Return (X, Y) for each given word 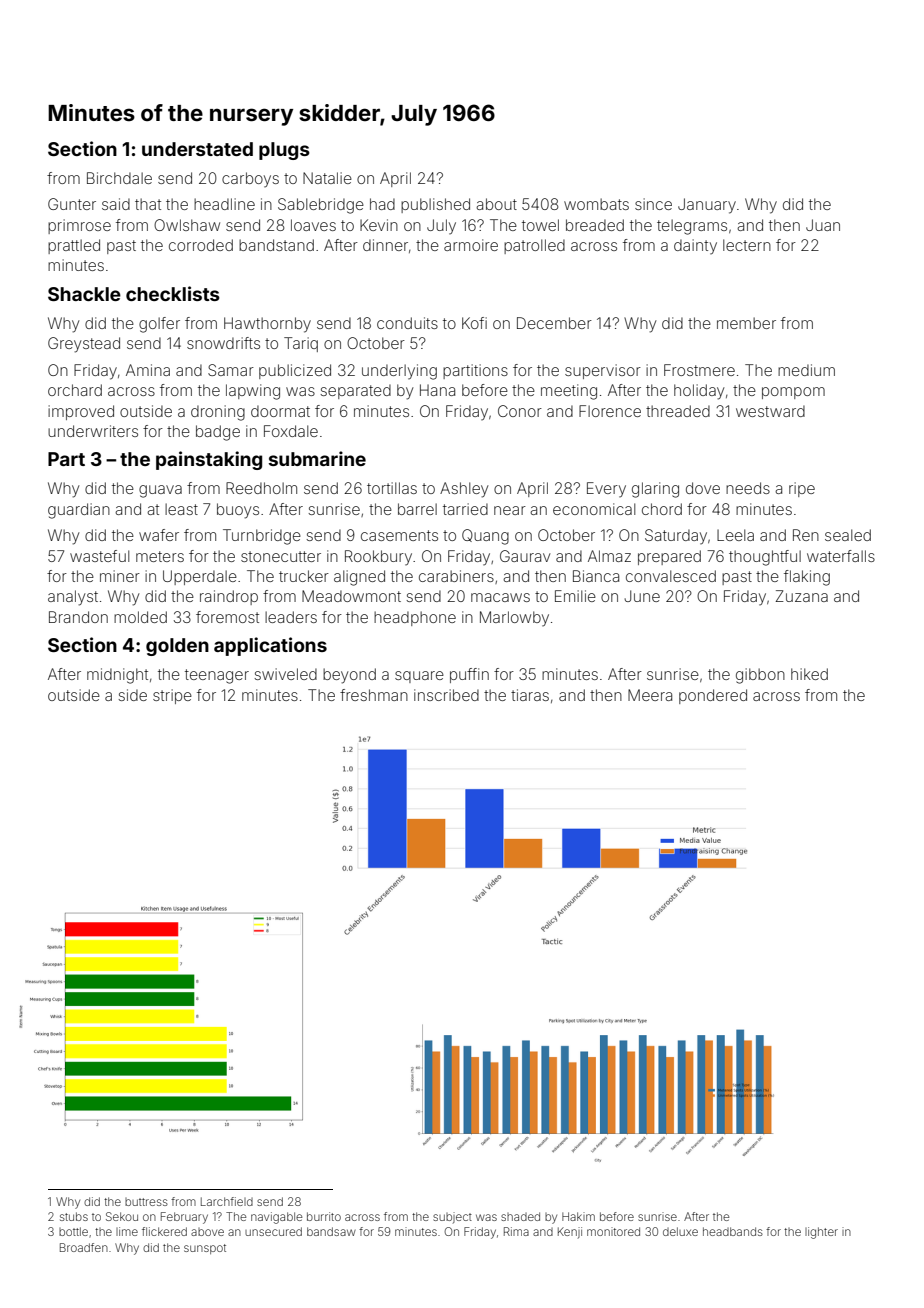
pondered (713, 696)
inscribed (446, 695)
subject (452, 1217)
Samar (231, 370)
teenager (217, 676)
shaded (520, 1216)
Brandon (78, 617)
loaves (313, 225)
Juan (823, 225)
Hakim (578, 1216)
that (148, 204)
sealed (848, 535)
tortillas (392, 488)
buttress (146, 1202)
